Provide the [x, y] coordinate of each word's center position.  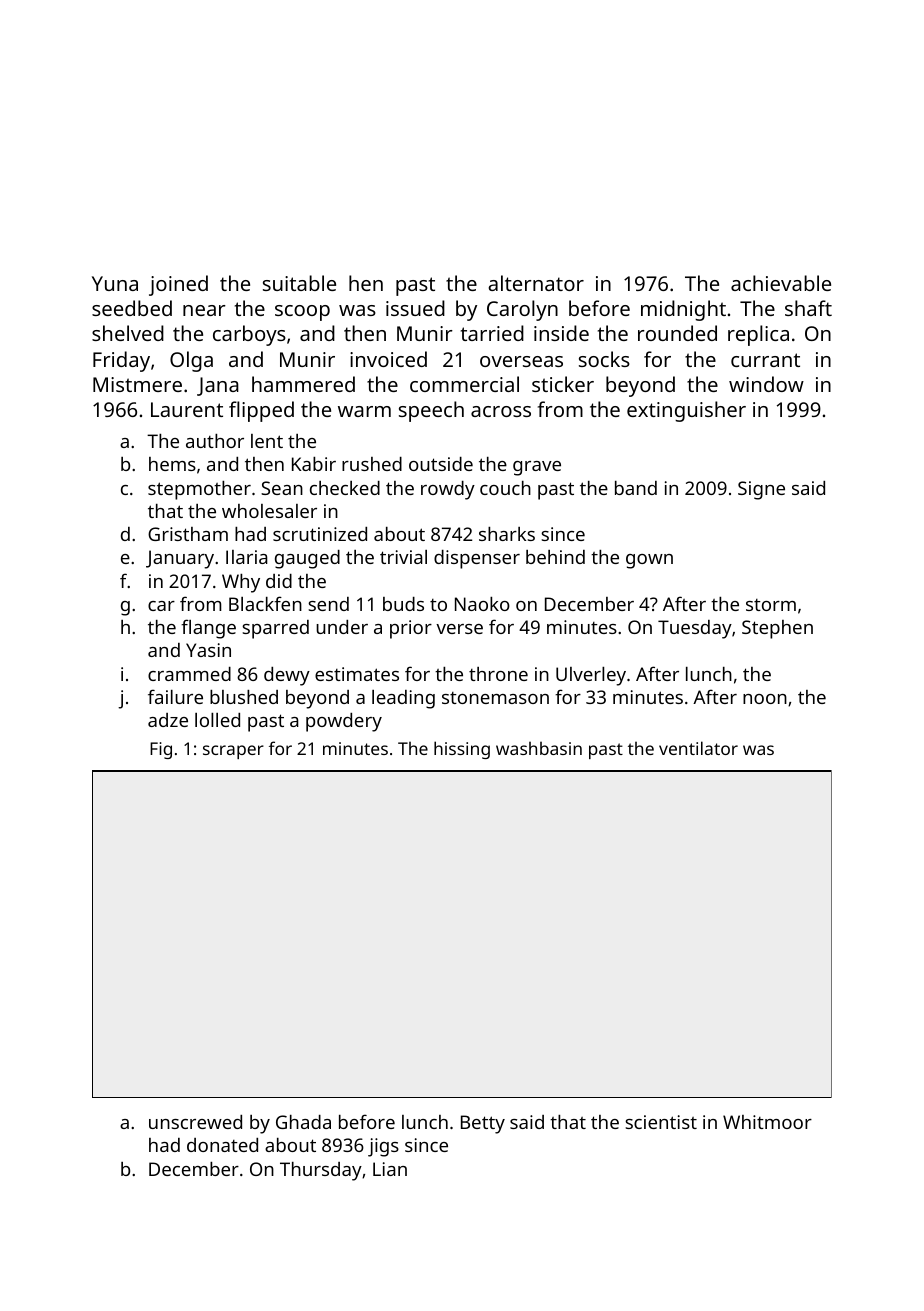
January [180, 559]
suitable [299, 283]
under [342, 627]
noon [765, 699]
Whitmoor [767, 1122]
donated [222, 1145]
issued [415, 308]
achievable [781, 283]
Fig [161, 750]
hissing [462, 750]
